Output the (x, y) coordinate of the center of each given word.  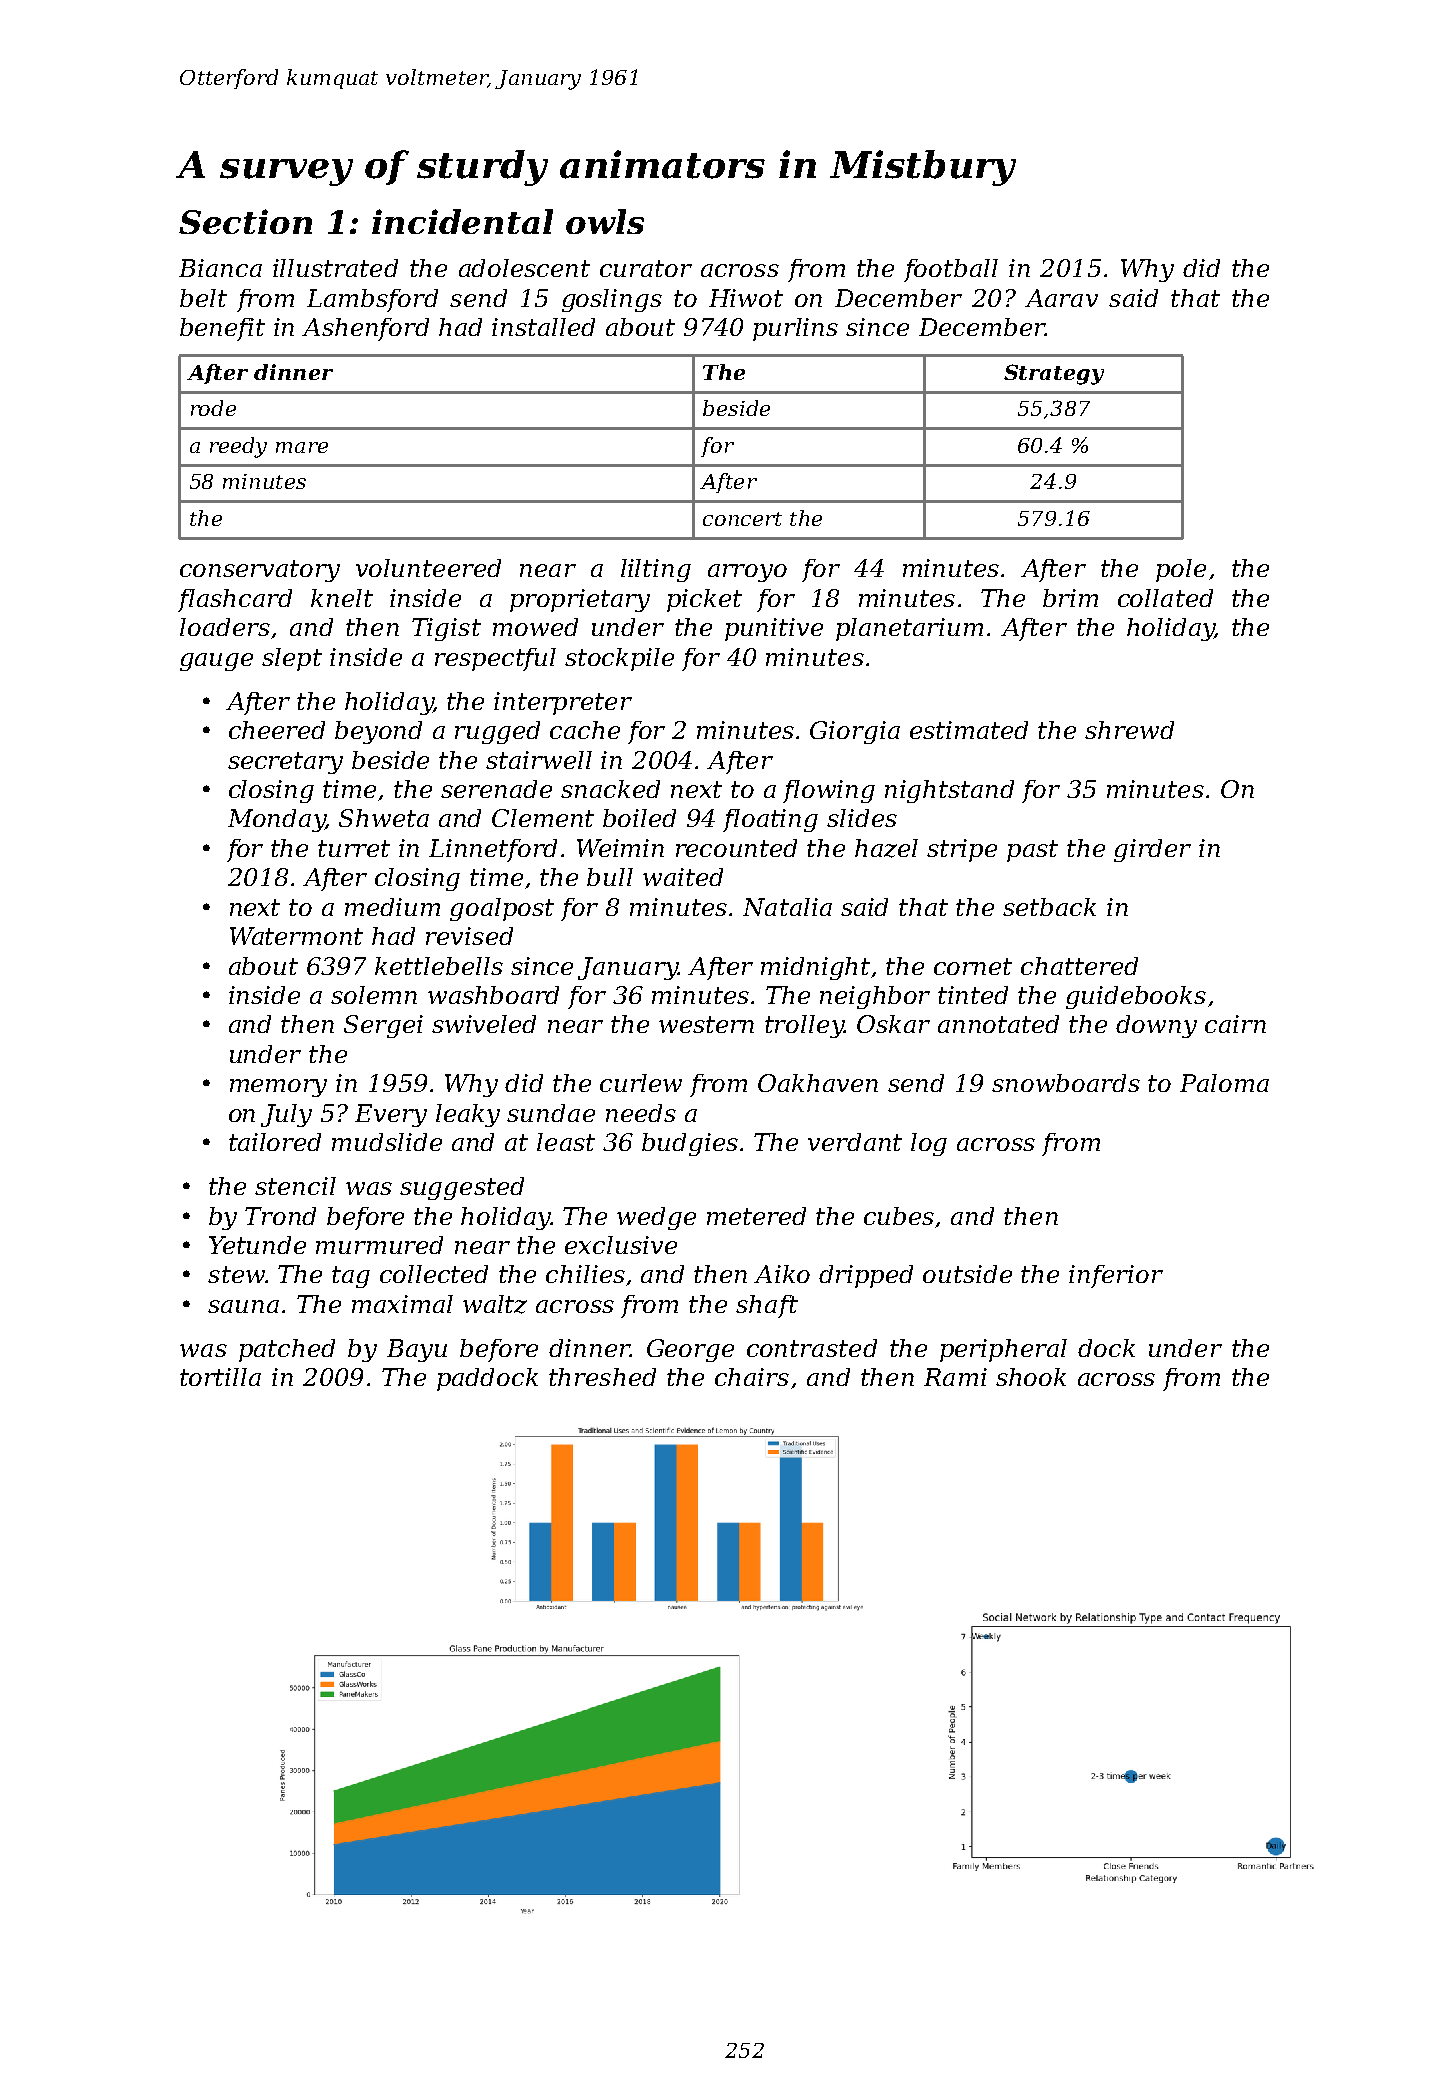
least (566, 1142)
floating (770, 820)
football (951, 270)
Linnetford (493, 850)
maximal (402, 1304)
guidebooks (1136, 997)
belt (203, 298)
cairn (1235, 1024)
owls (605, 221)
